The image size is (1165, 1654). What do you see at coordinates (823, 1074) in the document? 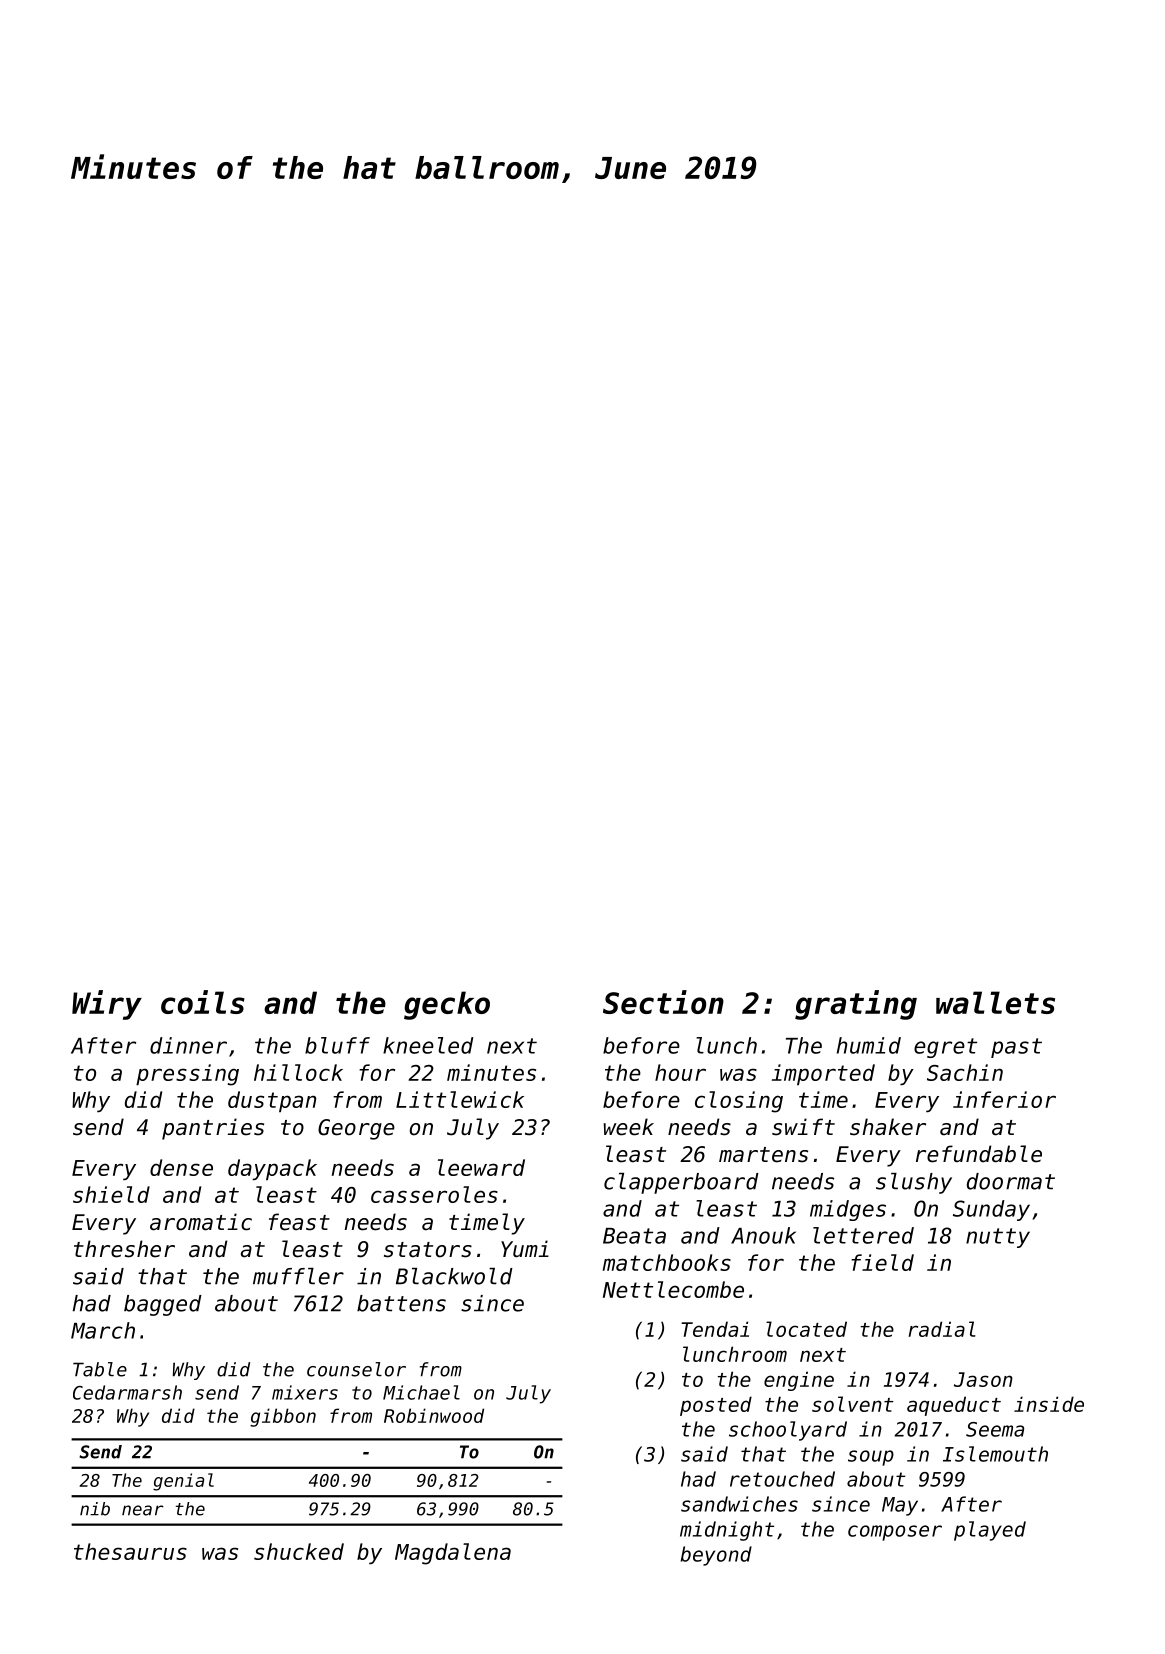
I see `imported` at bounding box center [823, 1074].
